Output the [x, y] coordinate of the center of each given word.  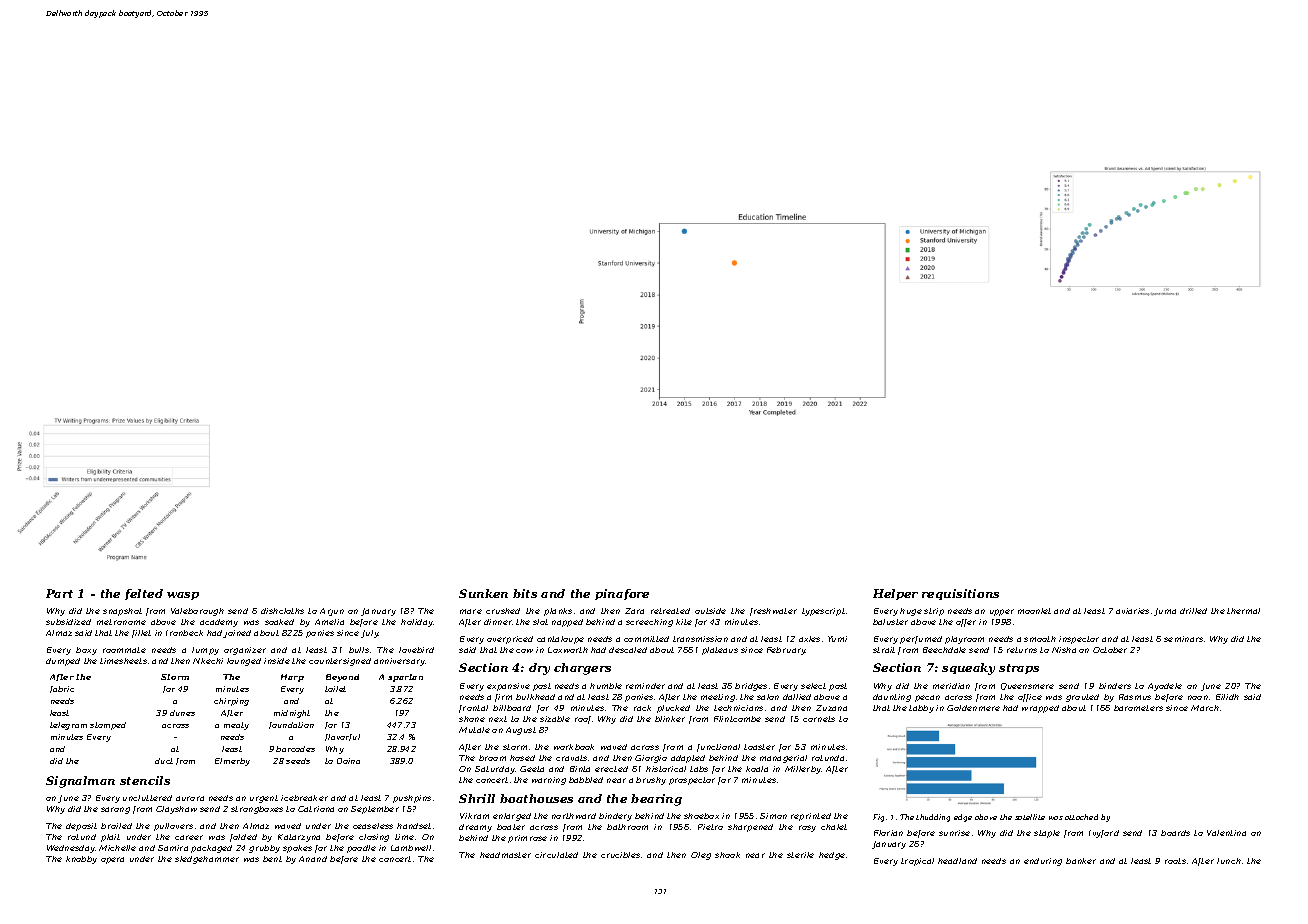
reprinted [811, 817]
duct [164, 761]
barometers [1138, 708]
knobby [81, 860]
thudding [933, 818]
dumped [63, 662]
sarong [115, 810]
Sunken [483, 593]
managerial [783, 759]
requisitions [960, 594]
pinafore [622, 594]
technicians [738, 708]
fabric [62, 689]
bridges [751, 687]
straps [1019, 669]
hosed [522, 758]
